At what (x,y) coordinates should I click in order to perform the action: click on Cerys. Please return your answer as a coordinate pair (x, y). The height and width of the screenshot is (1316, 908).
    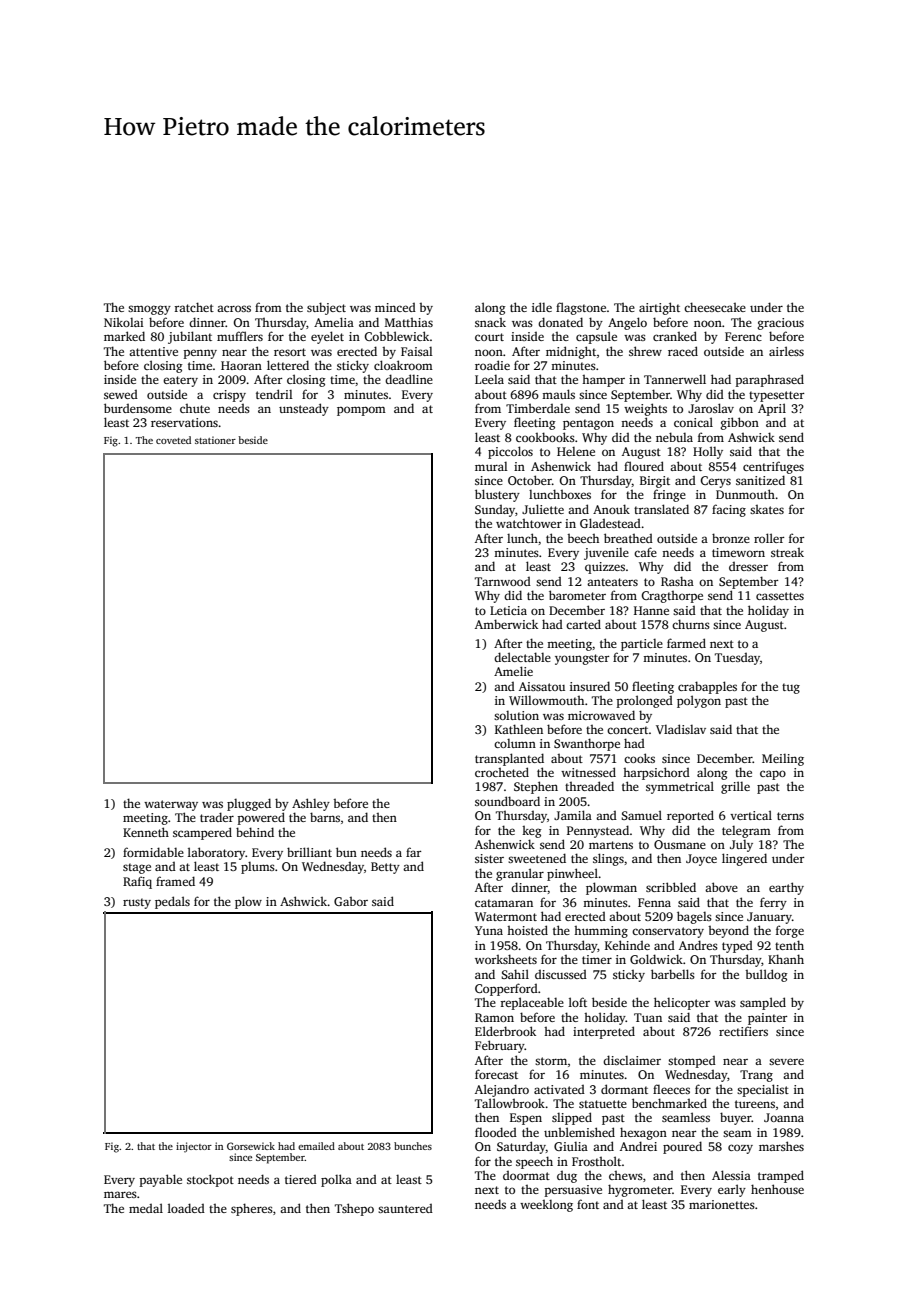
    Looking at the image, I should click on (715, 482).
